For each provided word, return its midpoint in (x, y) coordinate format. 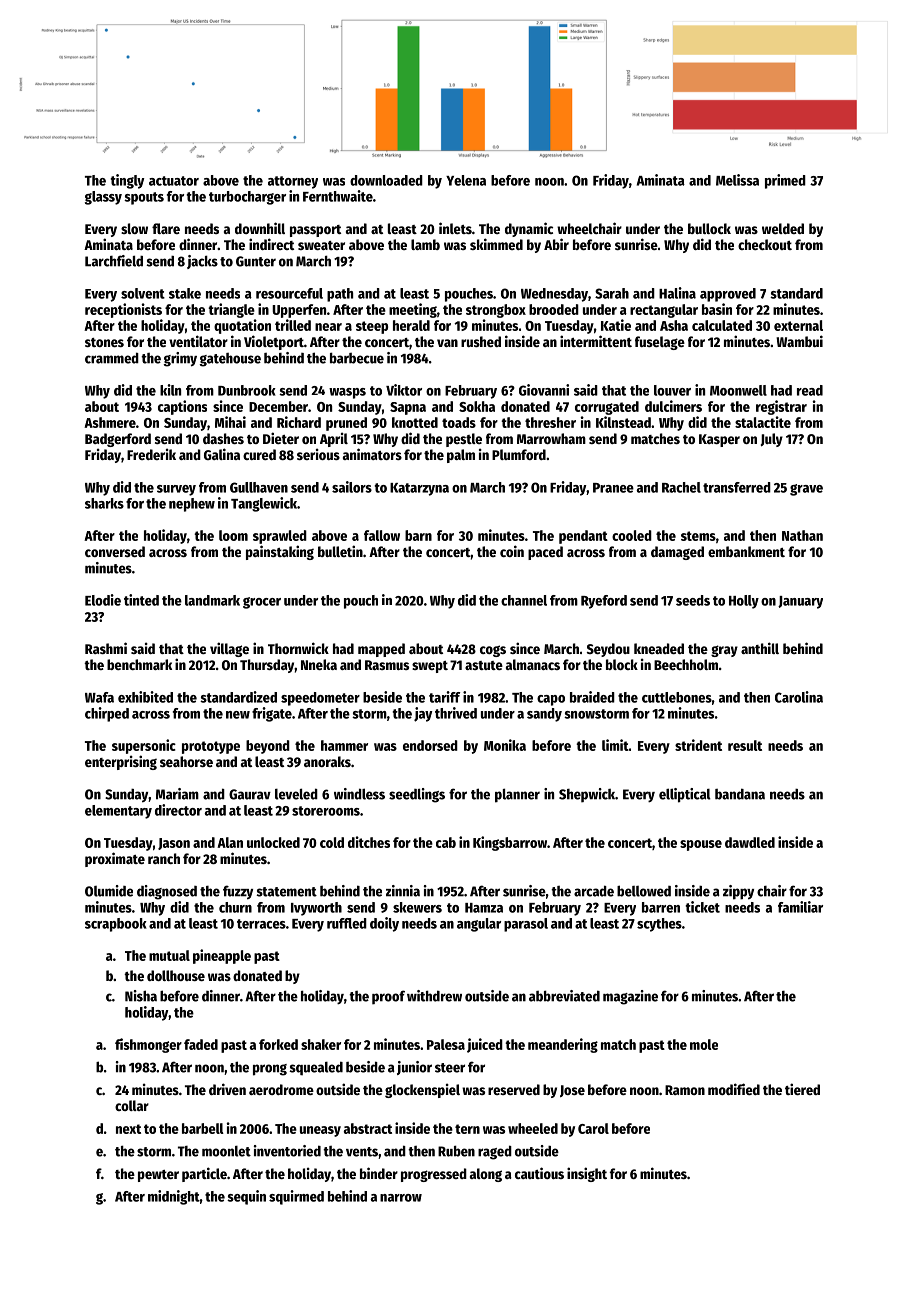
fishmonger (148, 1045)
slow (134, 228)
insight (587, 1174)
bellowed (644, 891)
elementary (118, 812)
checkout (765, 244)
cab (446, 842)
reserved (514, 1089)
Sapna (408, 408)
